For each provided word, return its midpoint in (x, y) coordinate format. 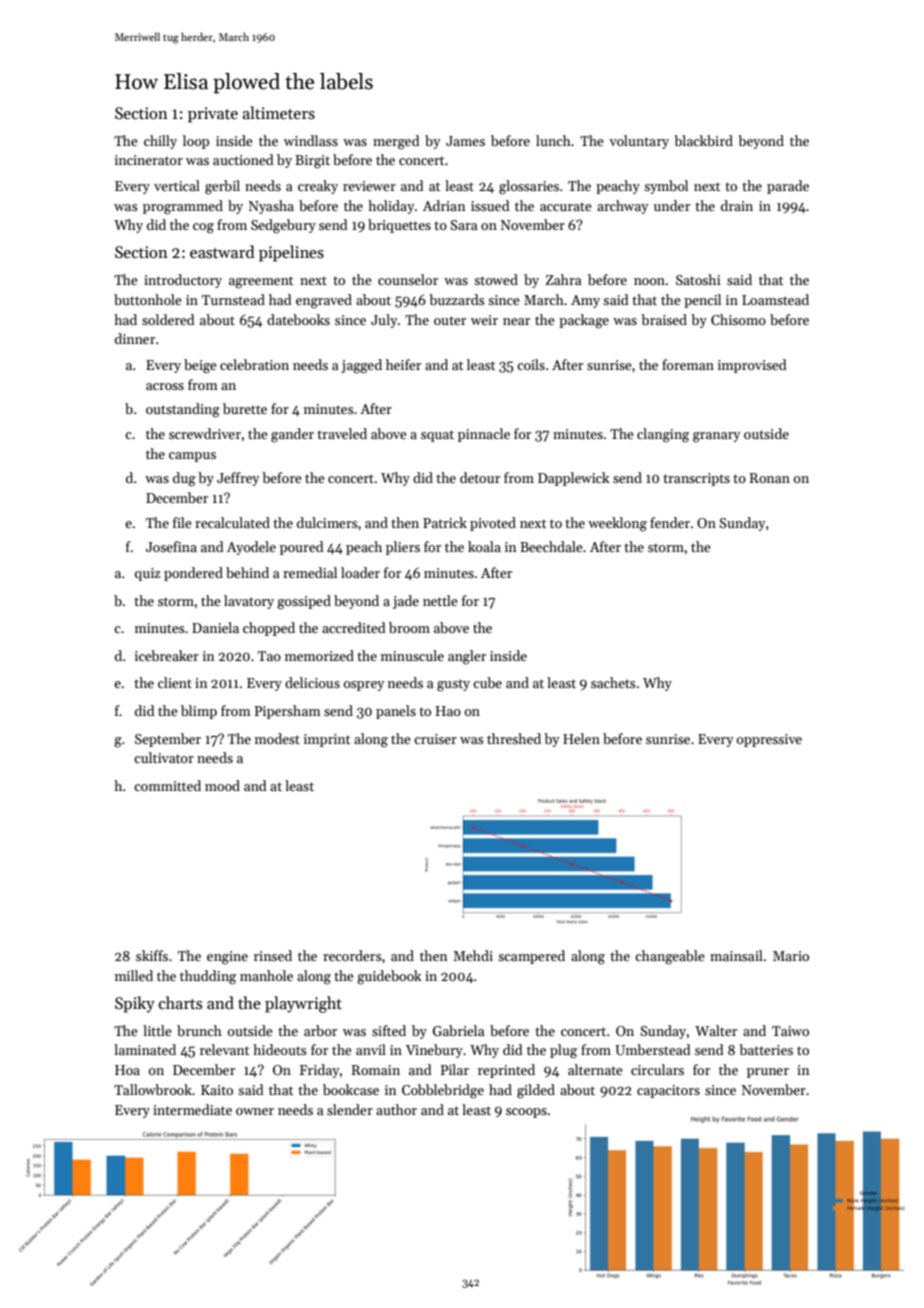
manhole (266, 975)
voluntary (639, 142)
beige (200, 366)
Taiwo (790, 1031)
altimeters (278, 113)
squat (437, 436)
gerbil (222, 187)
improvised (752, 366)
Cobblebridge (443, 1091)
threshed (514, 738)
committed (167, 785)
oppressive (769, 740)
